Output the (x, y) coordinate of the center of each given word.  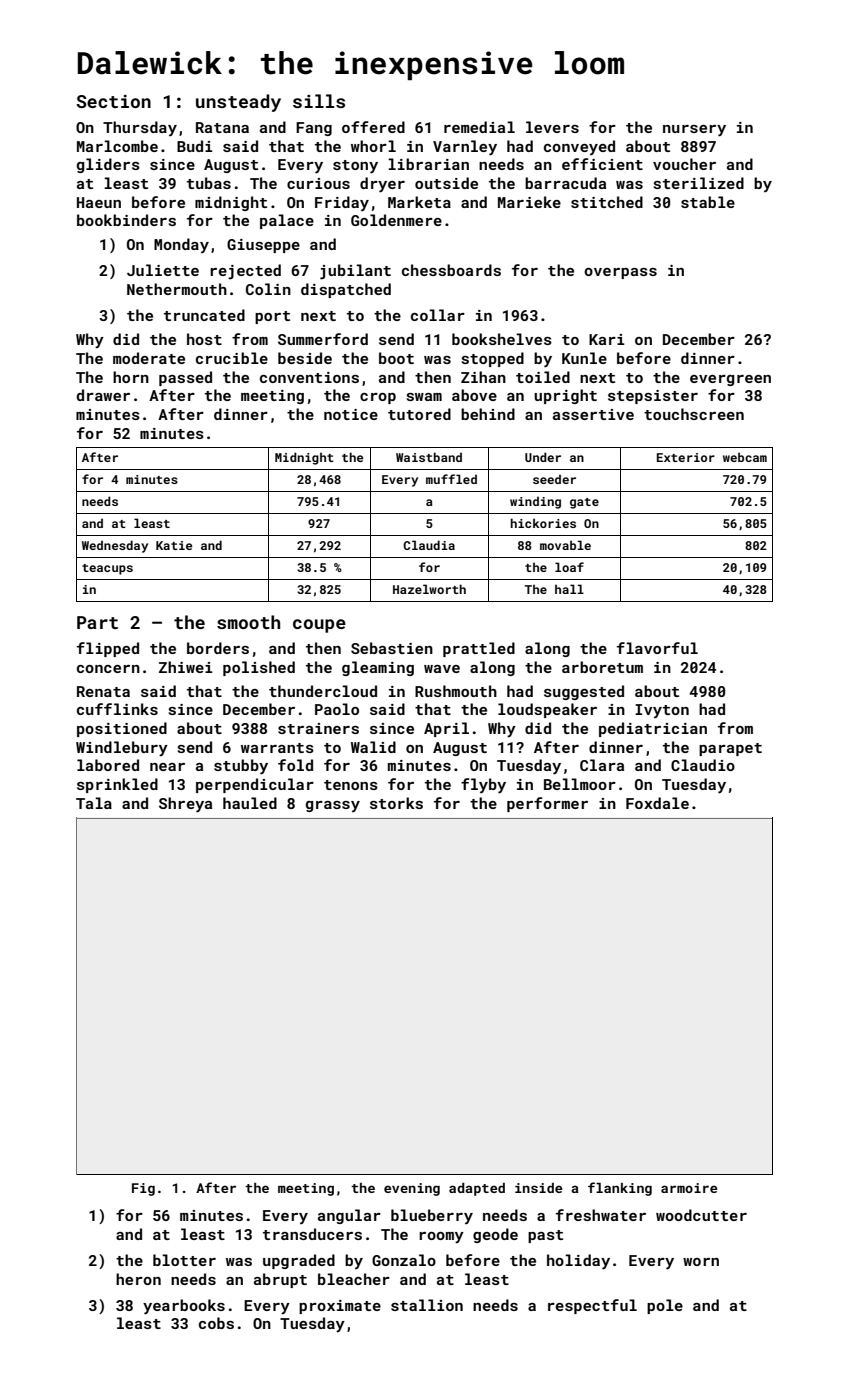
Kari (607, 339)
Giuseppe (263, 246)
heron (138, 1279)
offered (373, 127)
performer (547, 804)
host (204, 339)
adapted (477, 1189)
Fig (143, 1189)
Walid (373, 747)
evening (412, 1189)
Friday (342, 203)
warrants (277, 748)
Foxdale (657, 803)
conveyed (579, 147)
